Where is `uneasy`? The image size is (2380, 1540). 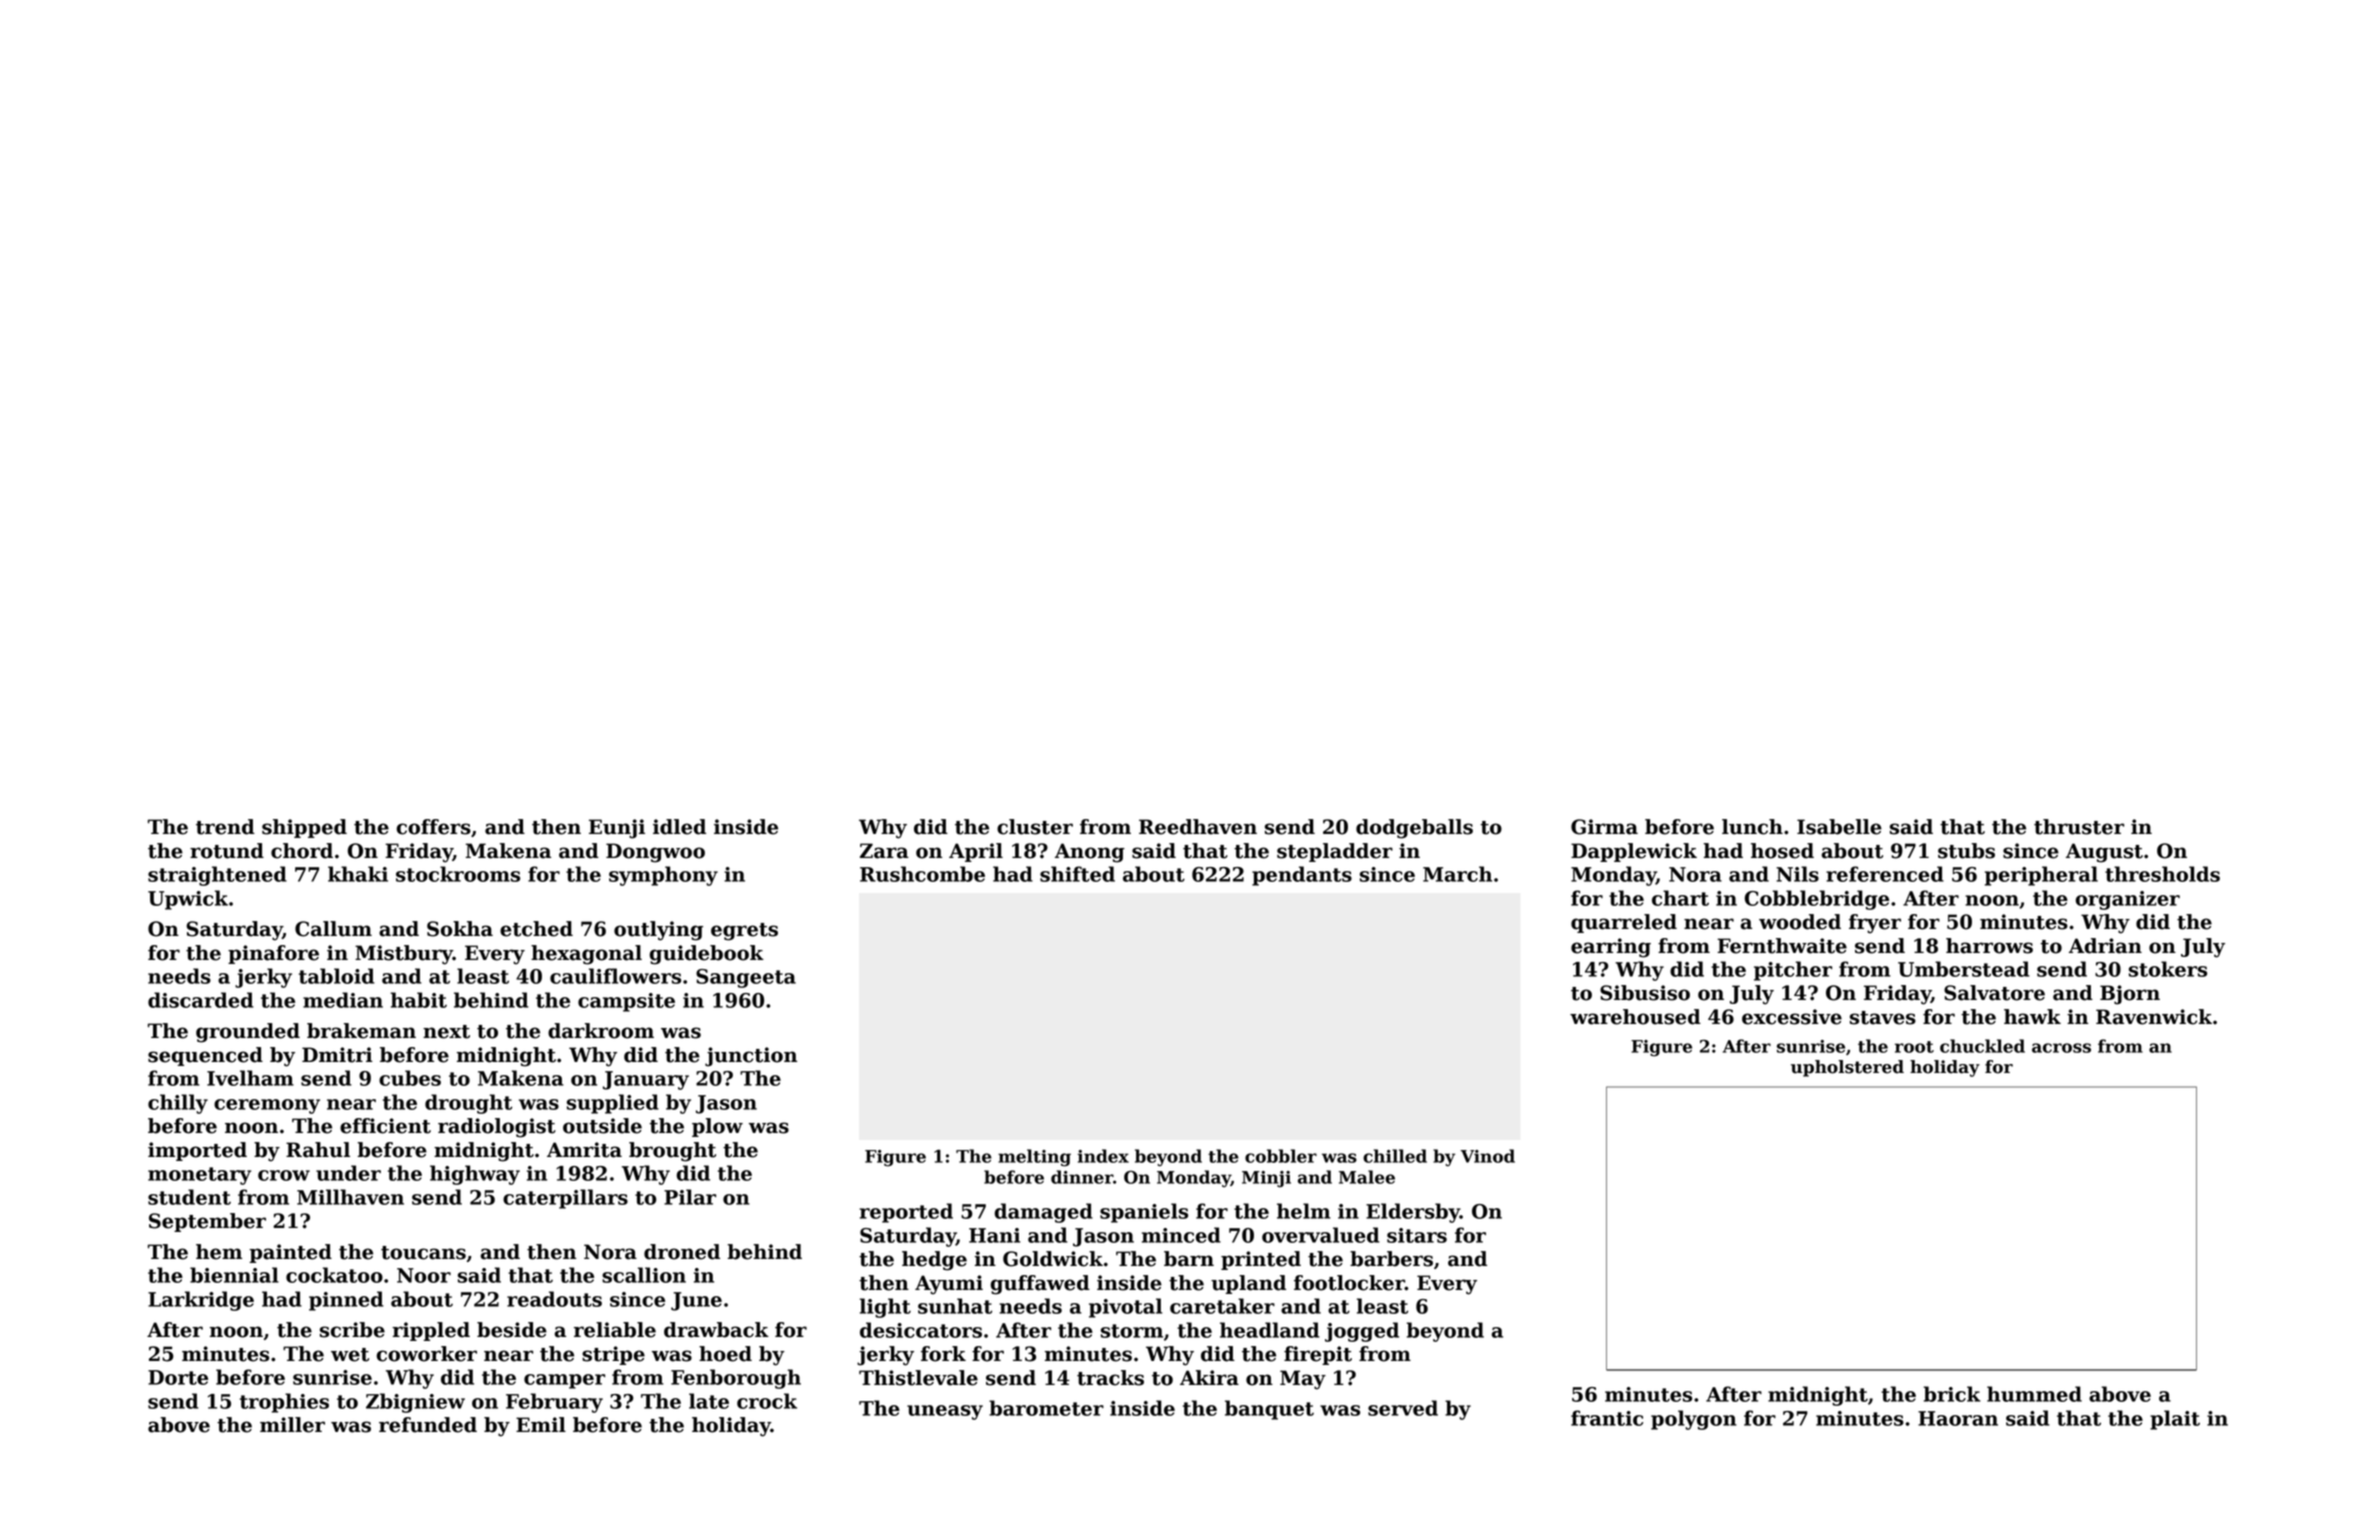 uneasy is located at coordinates (945, 1412).
